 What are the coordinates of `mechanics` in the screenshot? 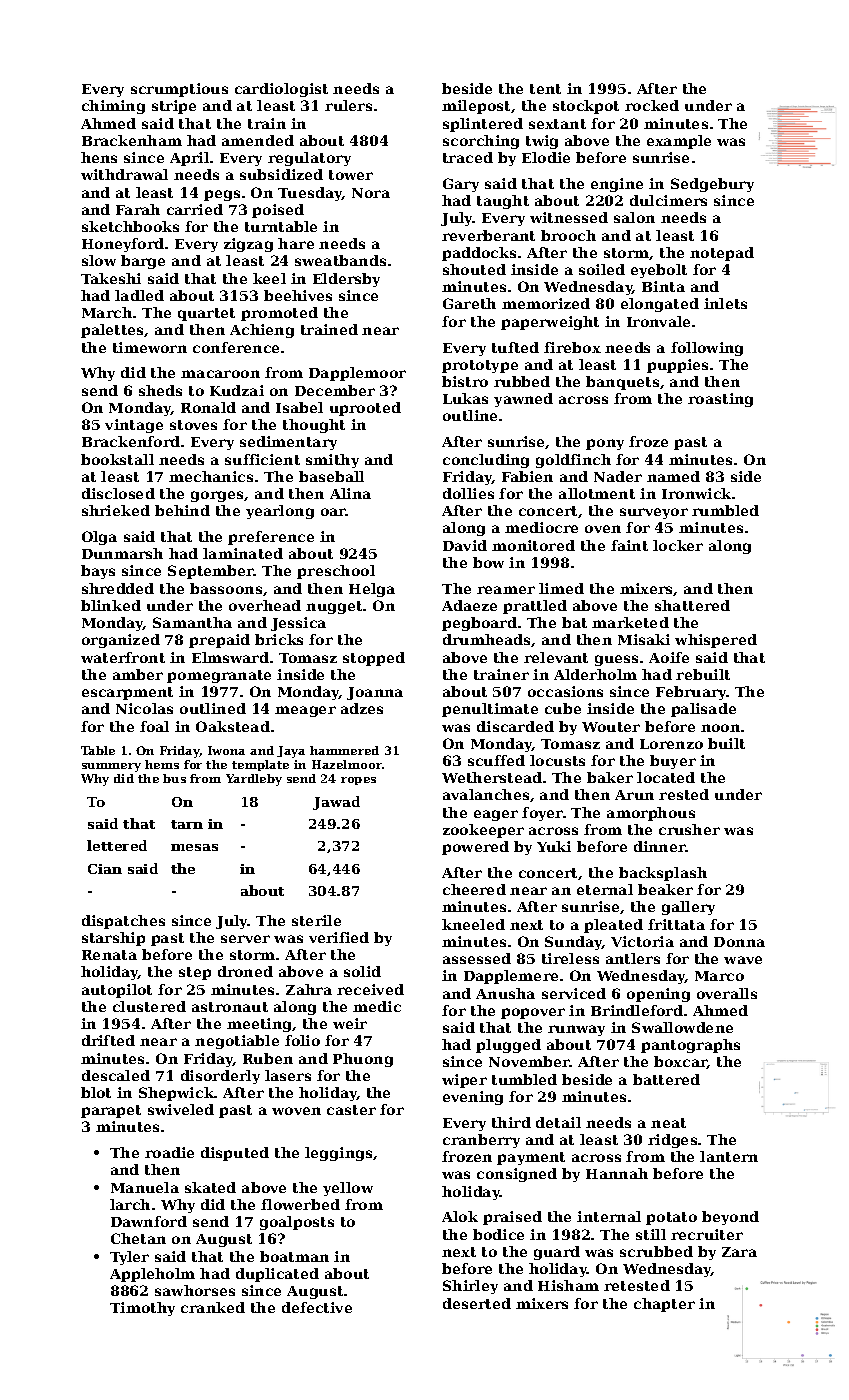 It's located at (211, 476).
